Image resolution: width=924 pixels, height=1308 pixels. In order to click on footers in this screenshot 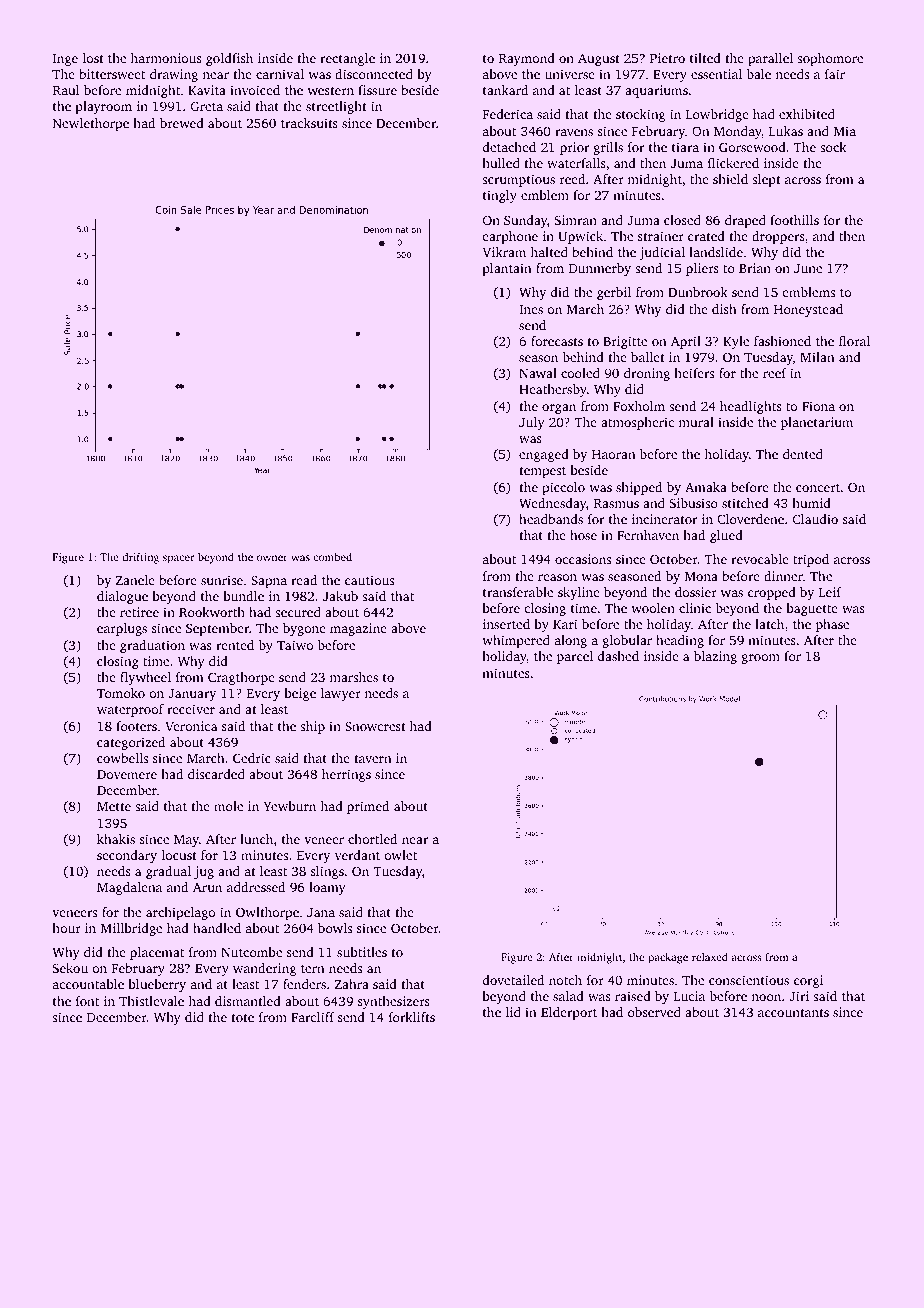, I will do `click(136, 726)`.
